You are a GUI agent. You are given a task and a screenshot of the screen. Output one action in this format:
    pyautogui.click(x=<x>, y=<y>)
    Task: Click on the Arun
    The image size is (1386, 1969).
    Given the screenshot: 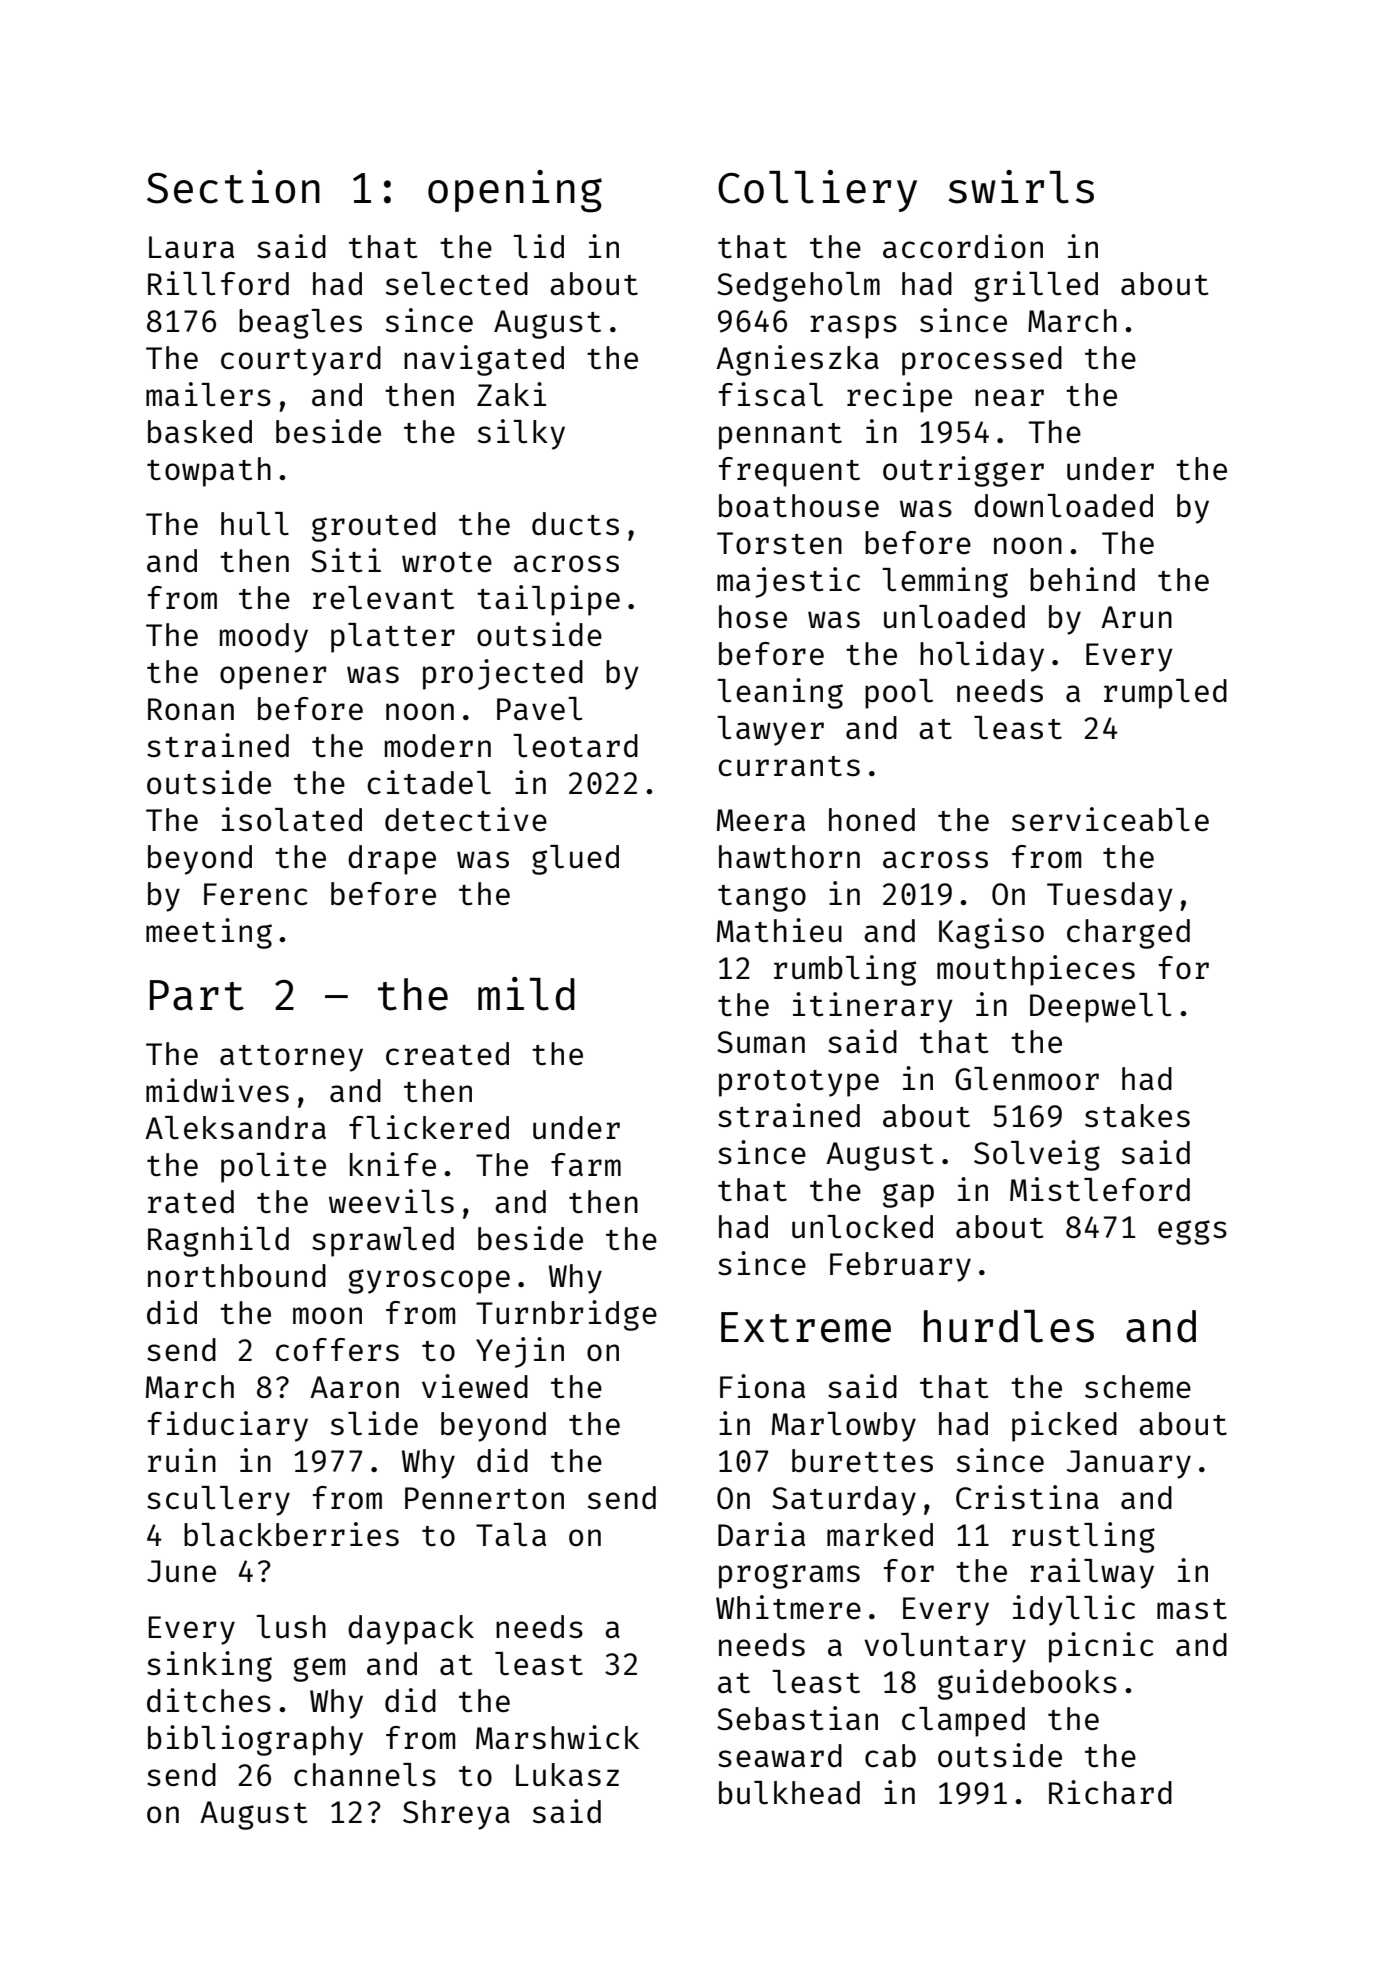 What is the action you would take?
    pyautogui.click(x=1136, y=617)
